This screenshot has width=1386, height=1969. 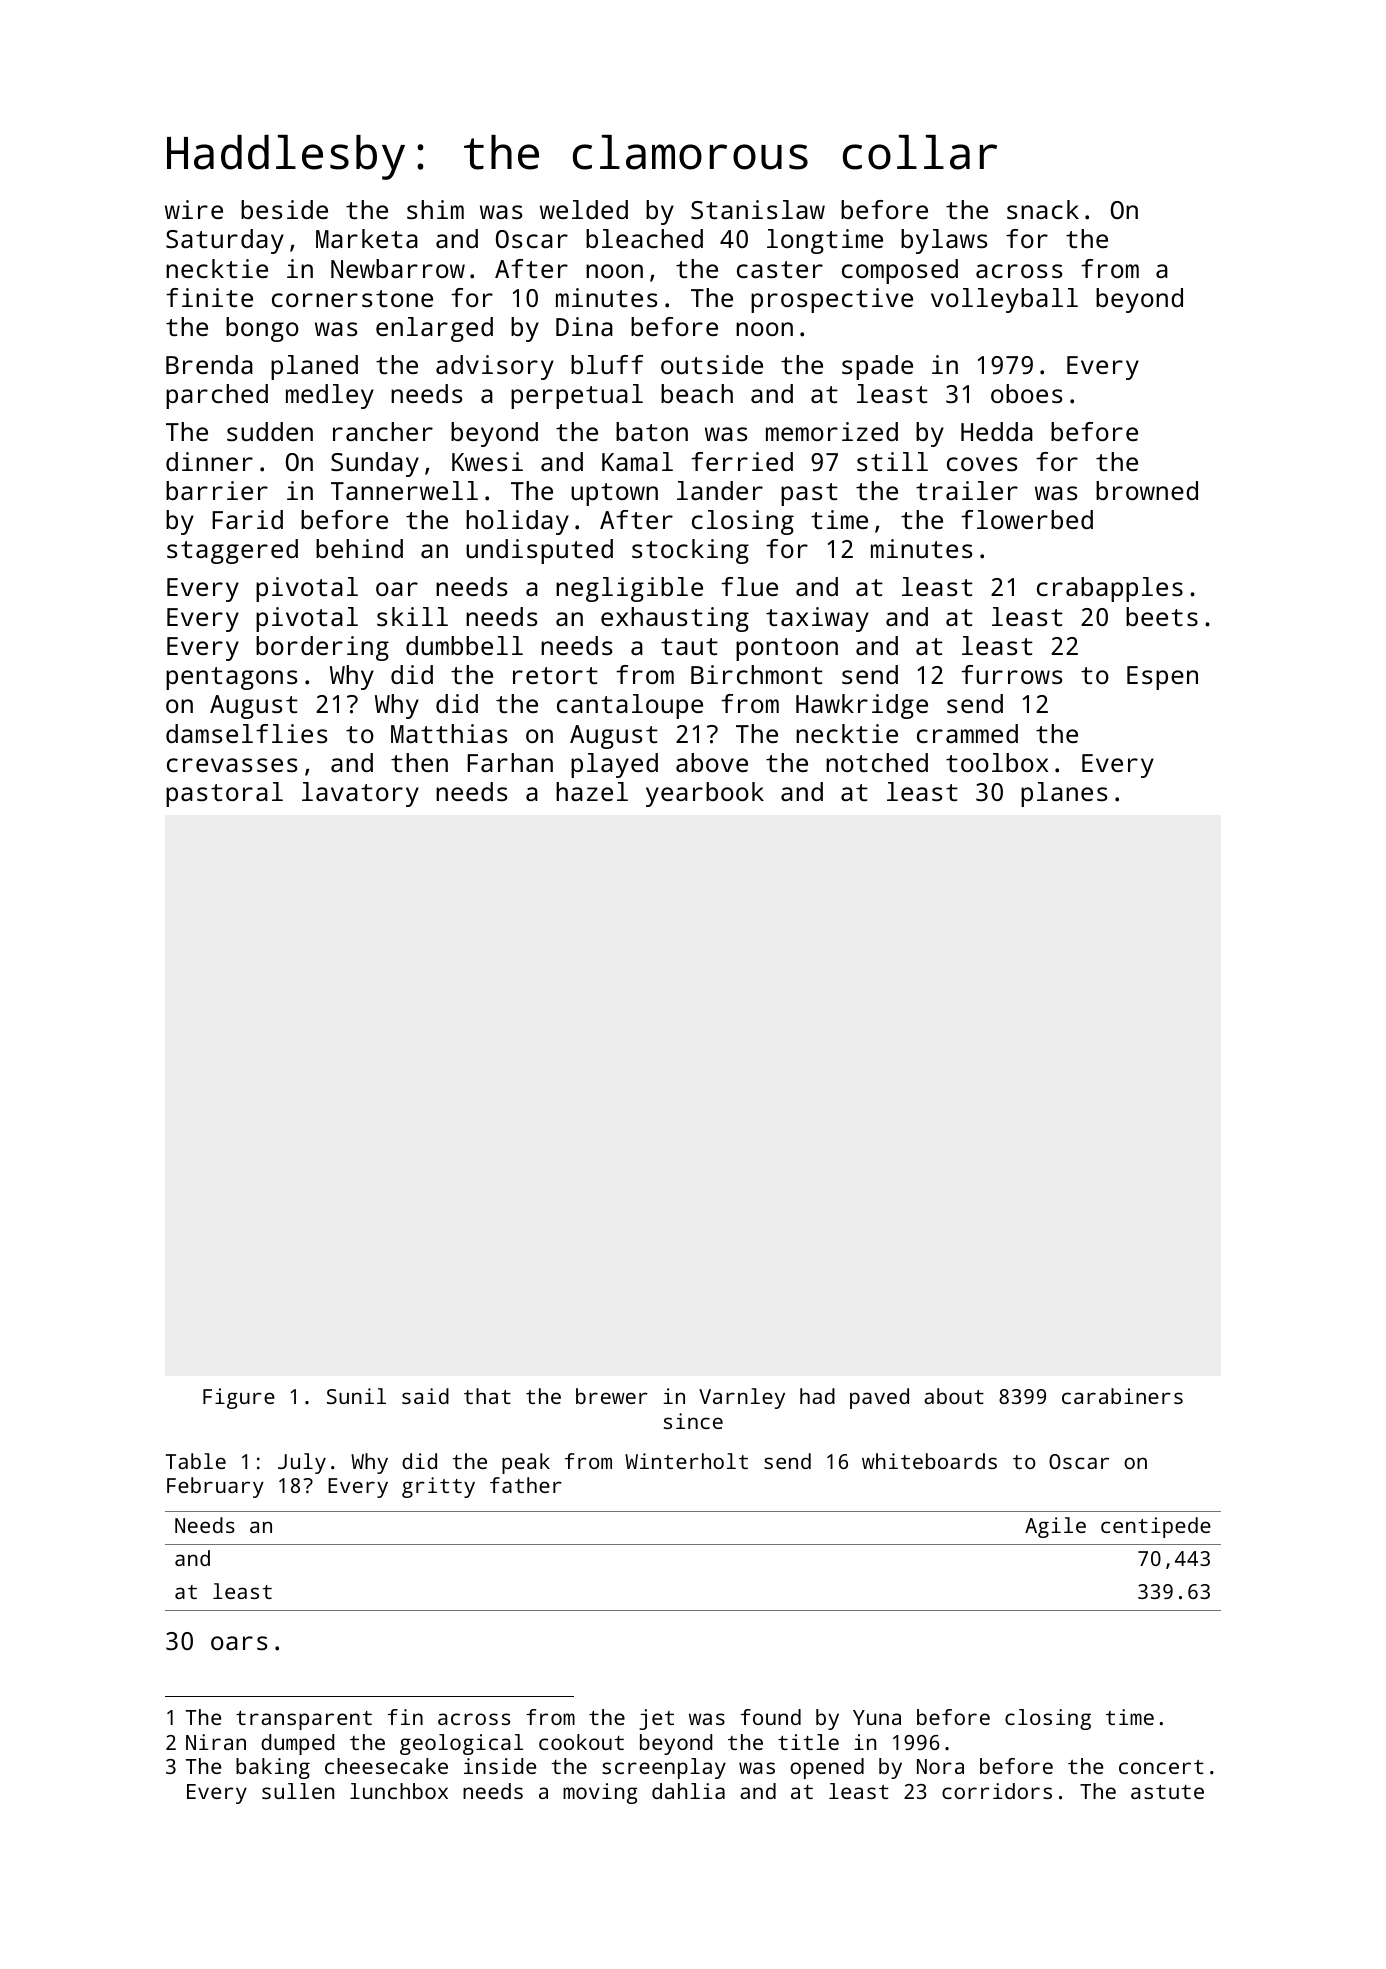 What do you see at coordinates (1043, 209) in the screenshot?
I see `snack` at bounding box center [1043, 209].
